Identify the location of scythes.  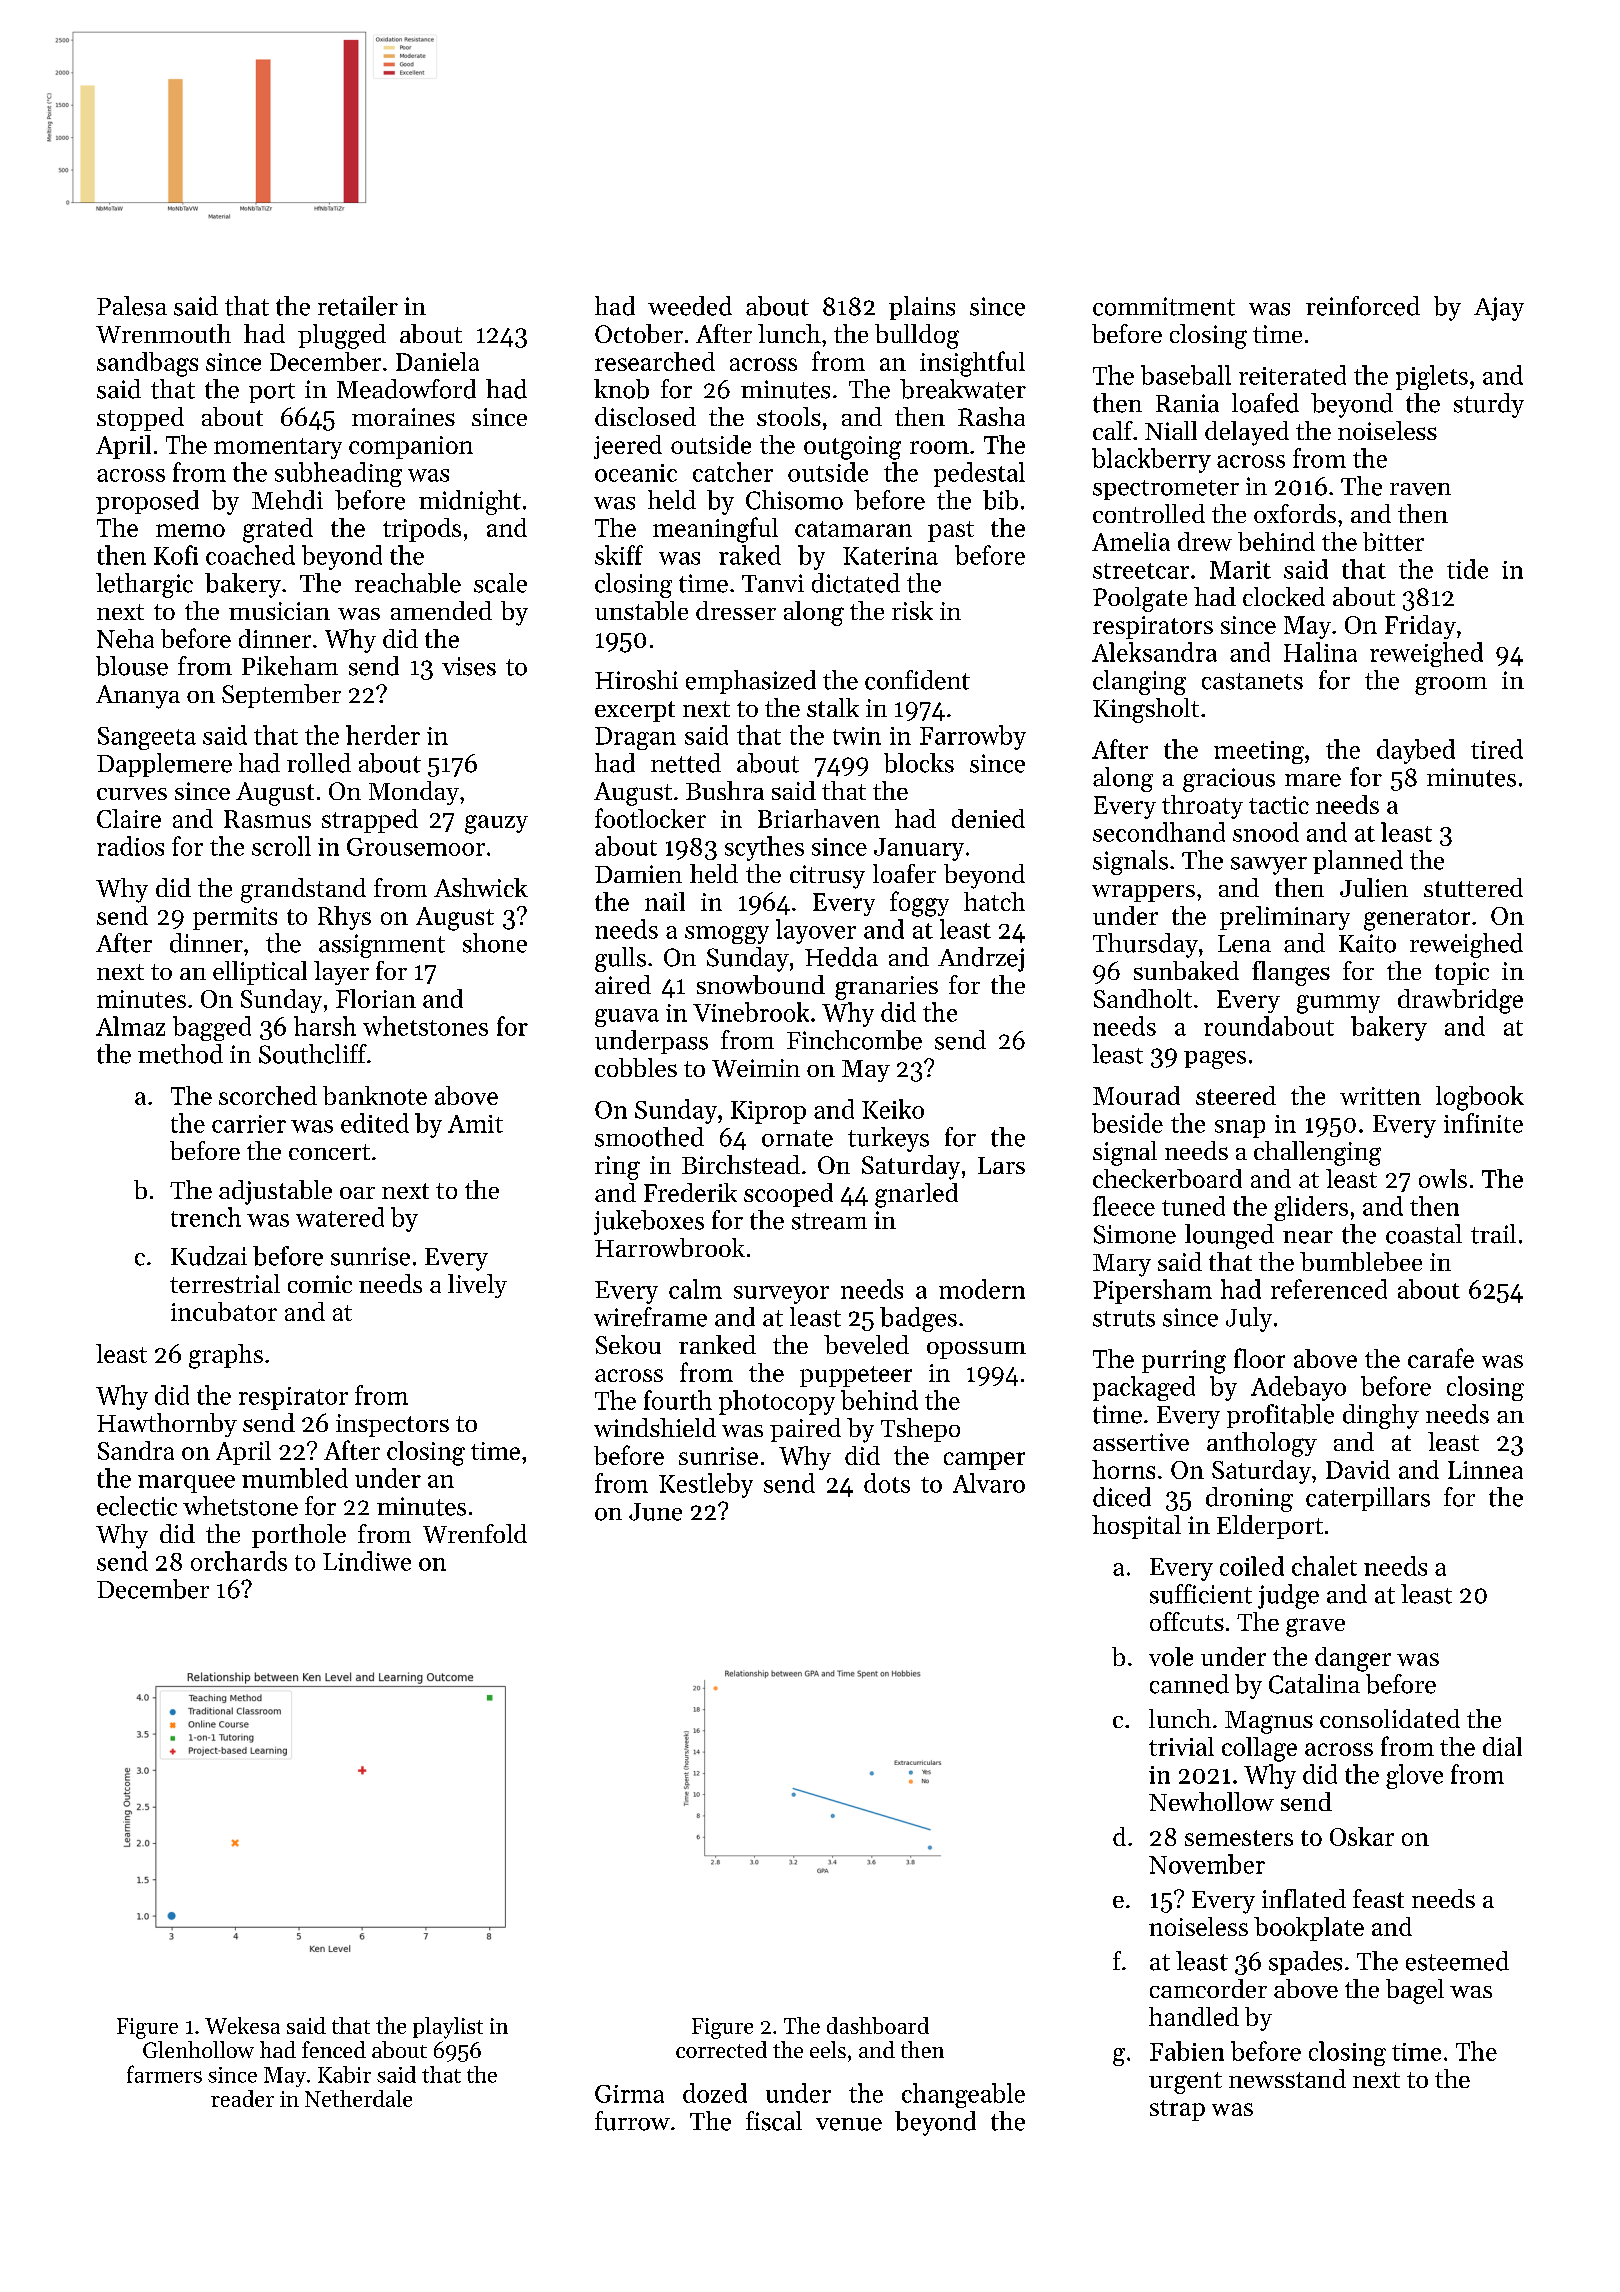
(764, 848).
